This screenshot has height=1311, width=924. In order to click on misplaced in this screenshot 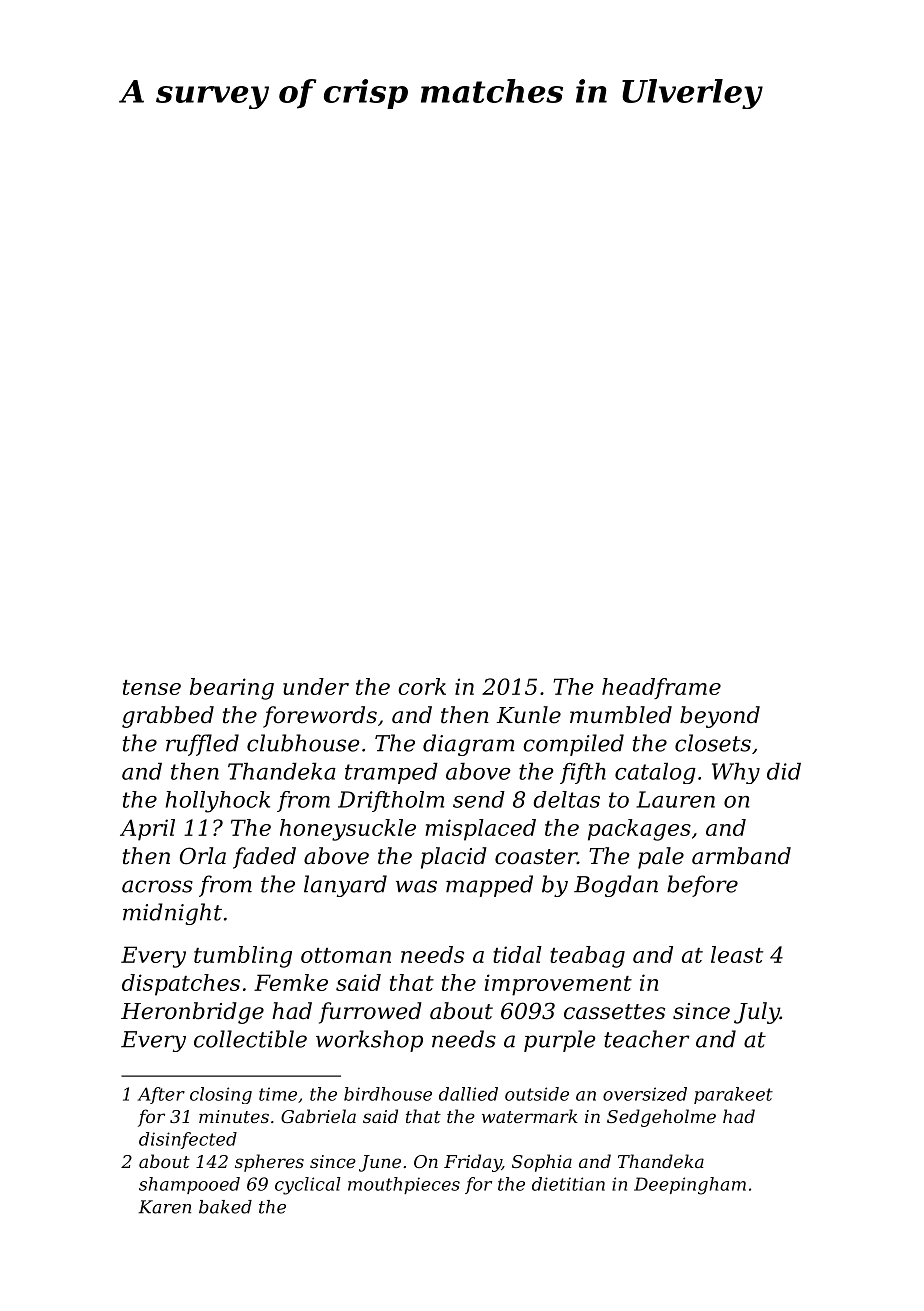, I will do `click(480, 830)`.
